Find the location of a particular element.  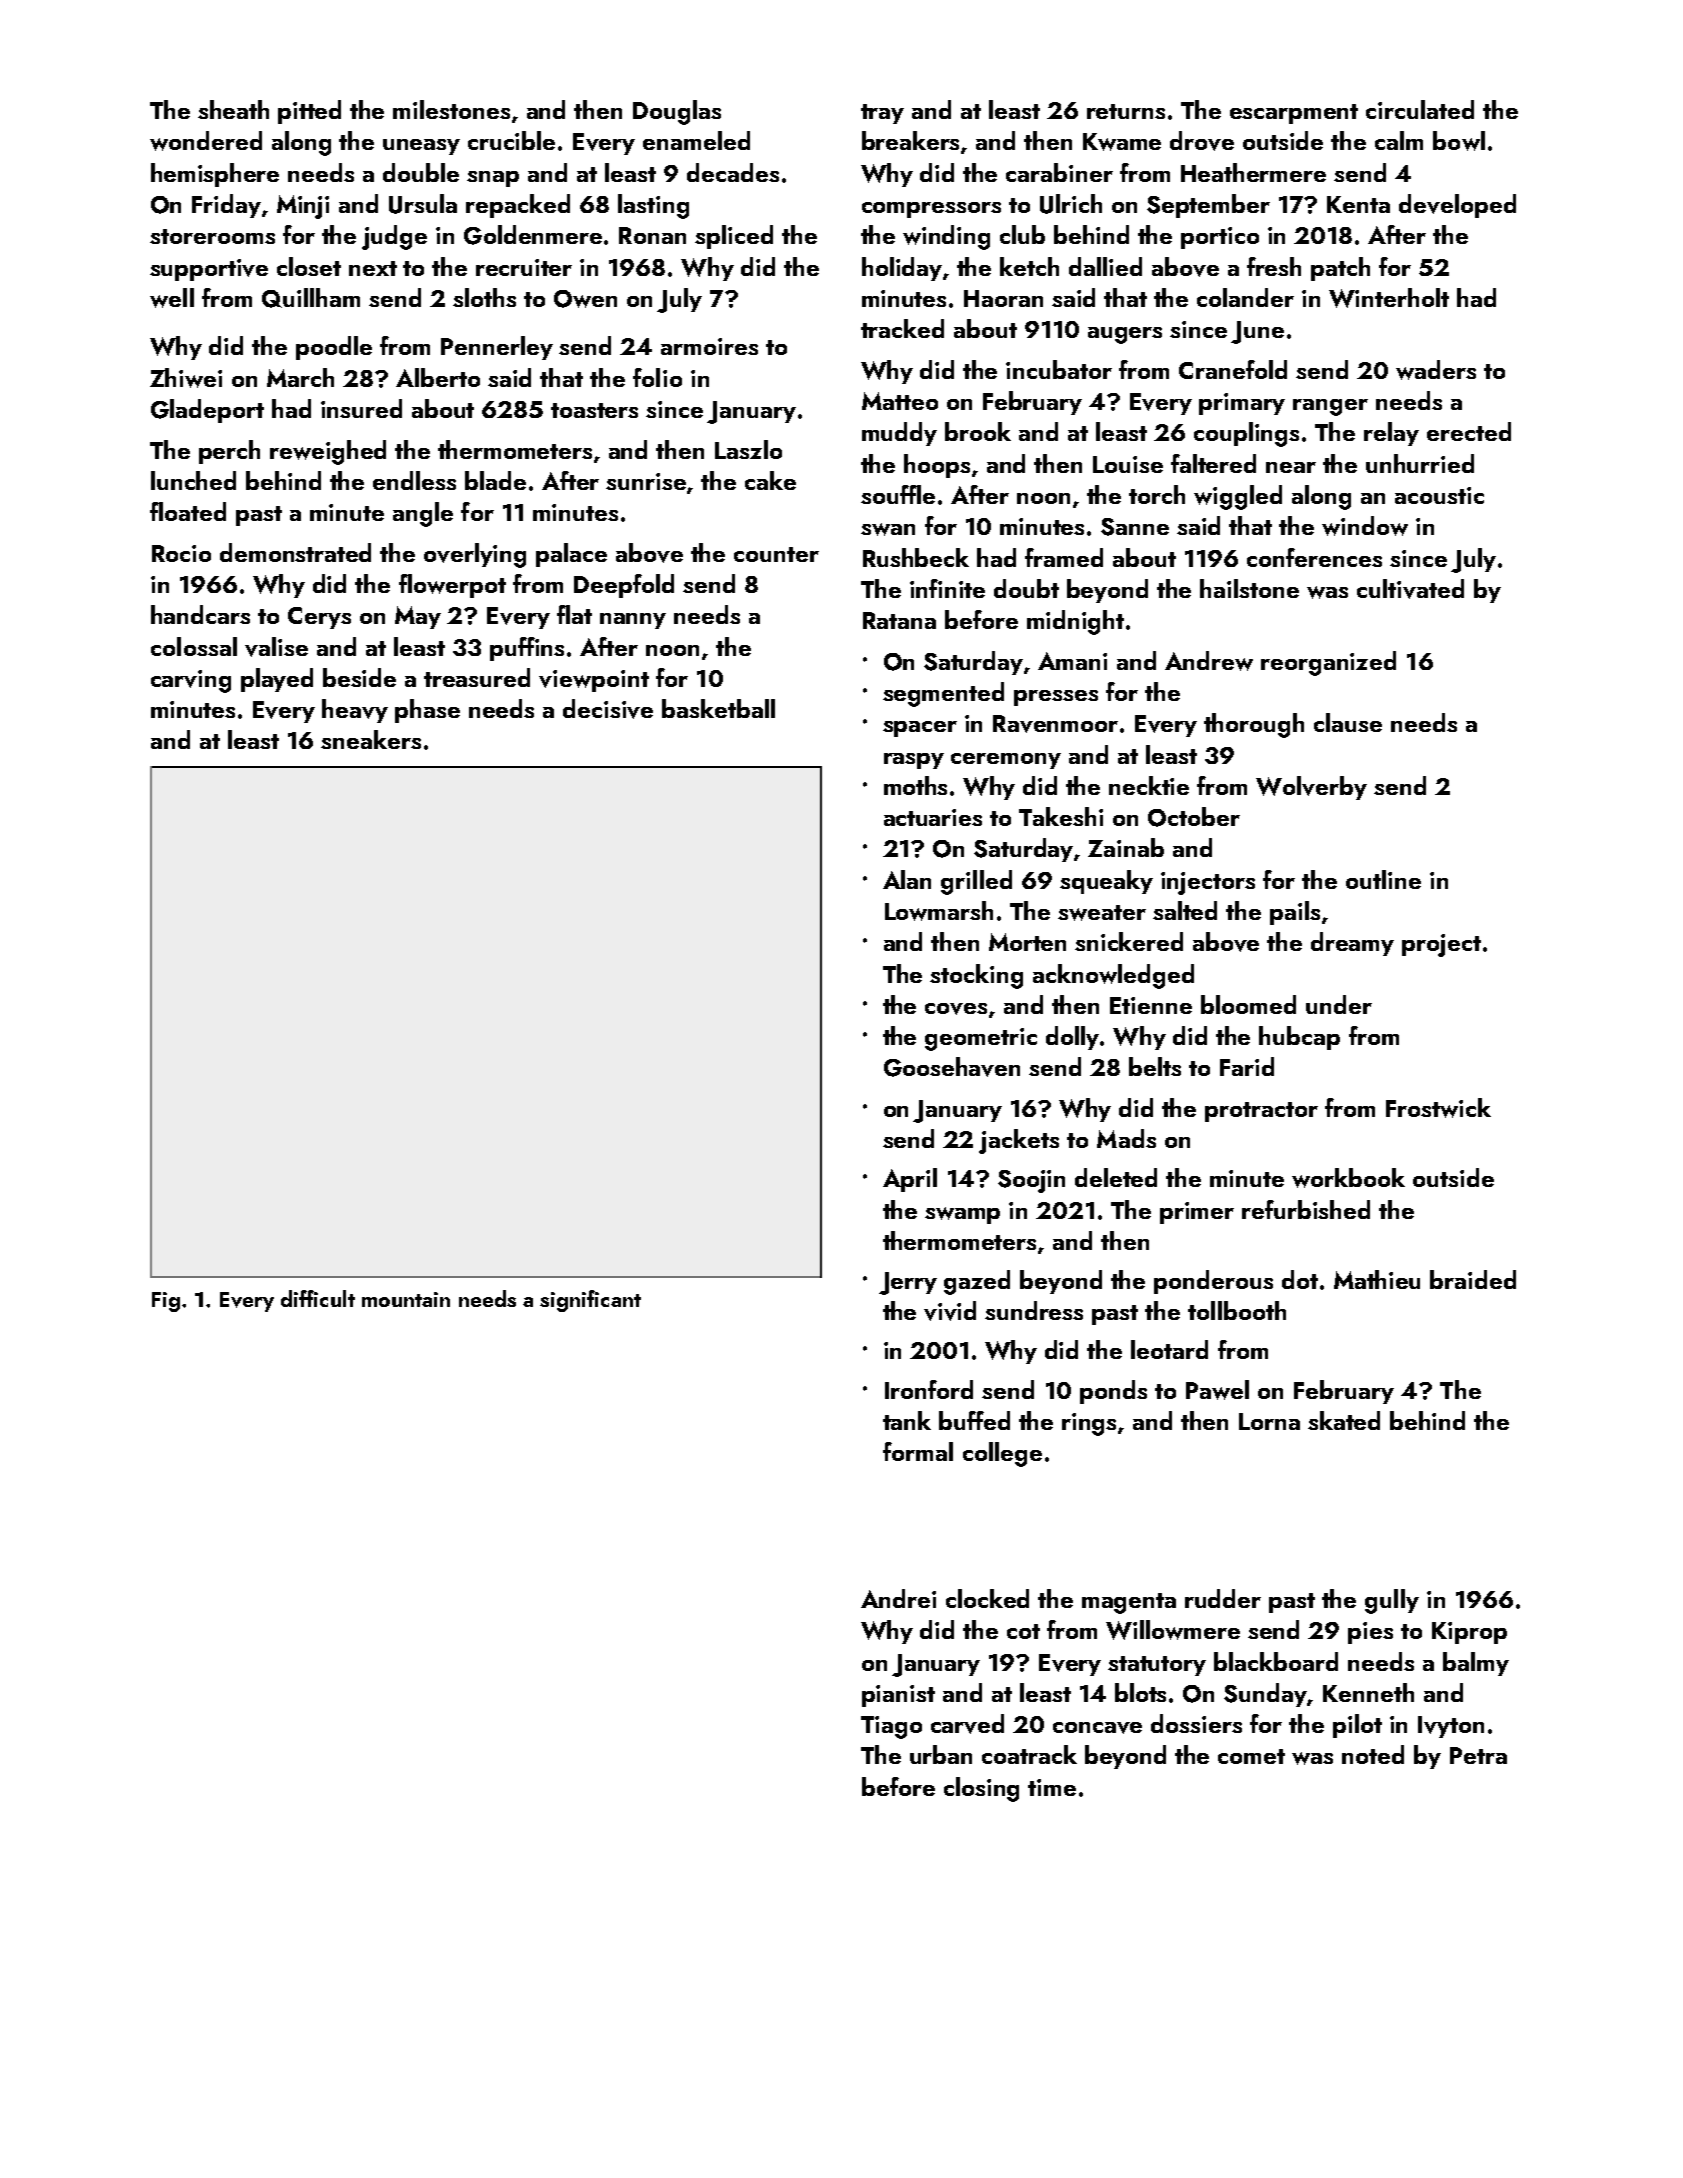

Takeshi is located at coordinates (1061, 816).
